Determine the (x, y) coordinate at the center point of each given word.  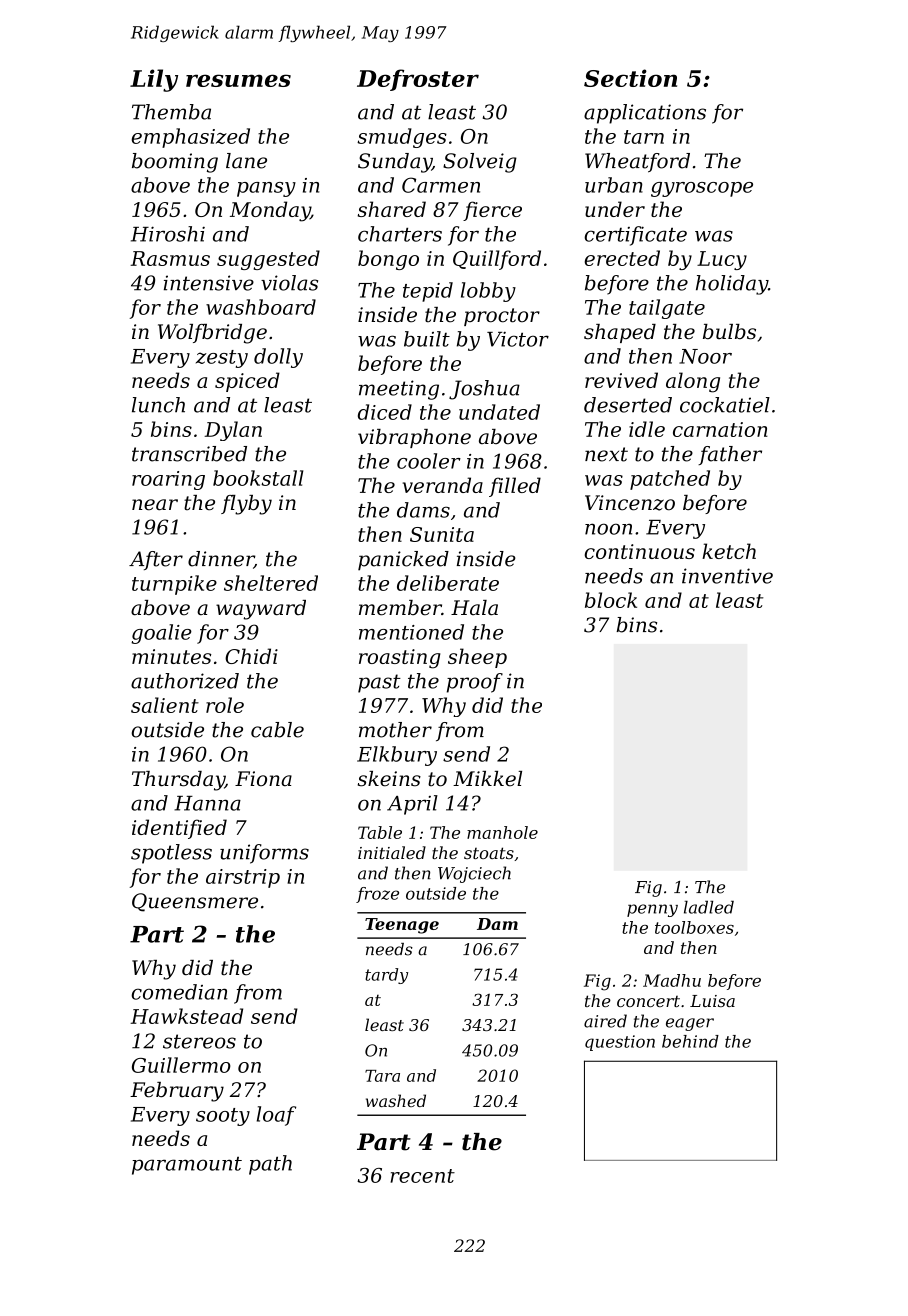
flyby (246, 505)
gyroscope (702, 189)
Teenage (402, 926)
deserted (628, 405)
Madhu (672, 980)
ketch (729, 551)
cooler (429, 461)
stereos (199, 1041)
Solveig (480, 163)
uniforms (264, 854)
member (400, 608)
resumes (238, 80)
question (620, 1043)
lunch (158, 405)
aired (605, 1021)
